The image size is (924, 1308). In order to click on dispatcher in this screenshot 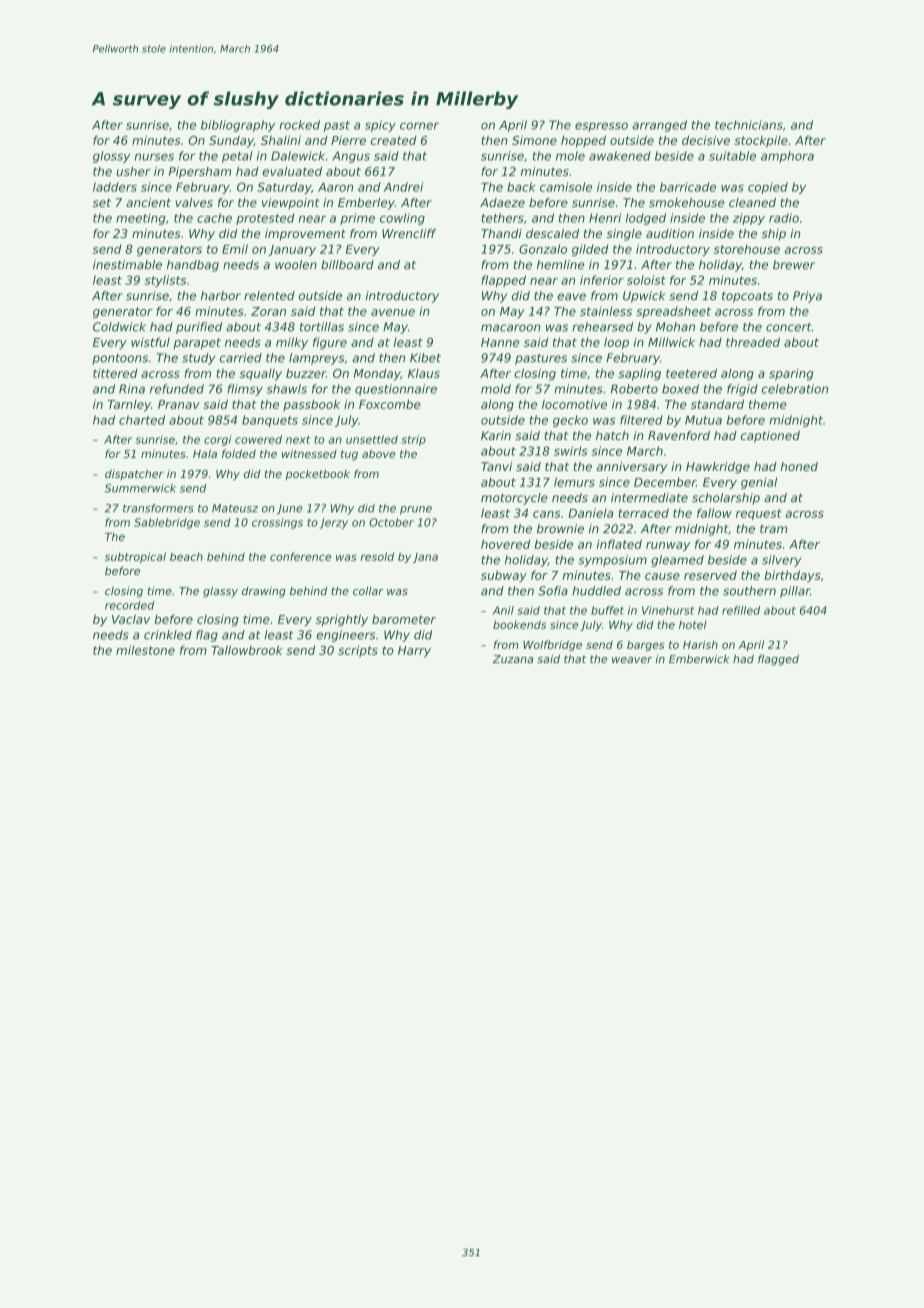, I will do `click(134, 474)`.
